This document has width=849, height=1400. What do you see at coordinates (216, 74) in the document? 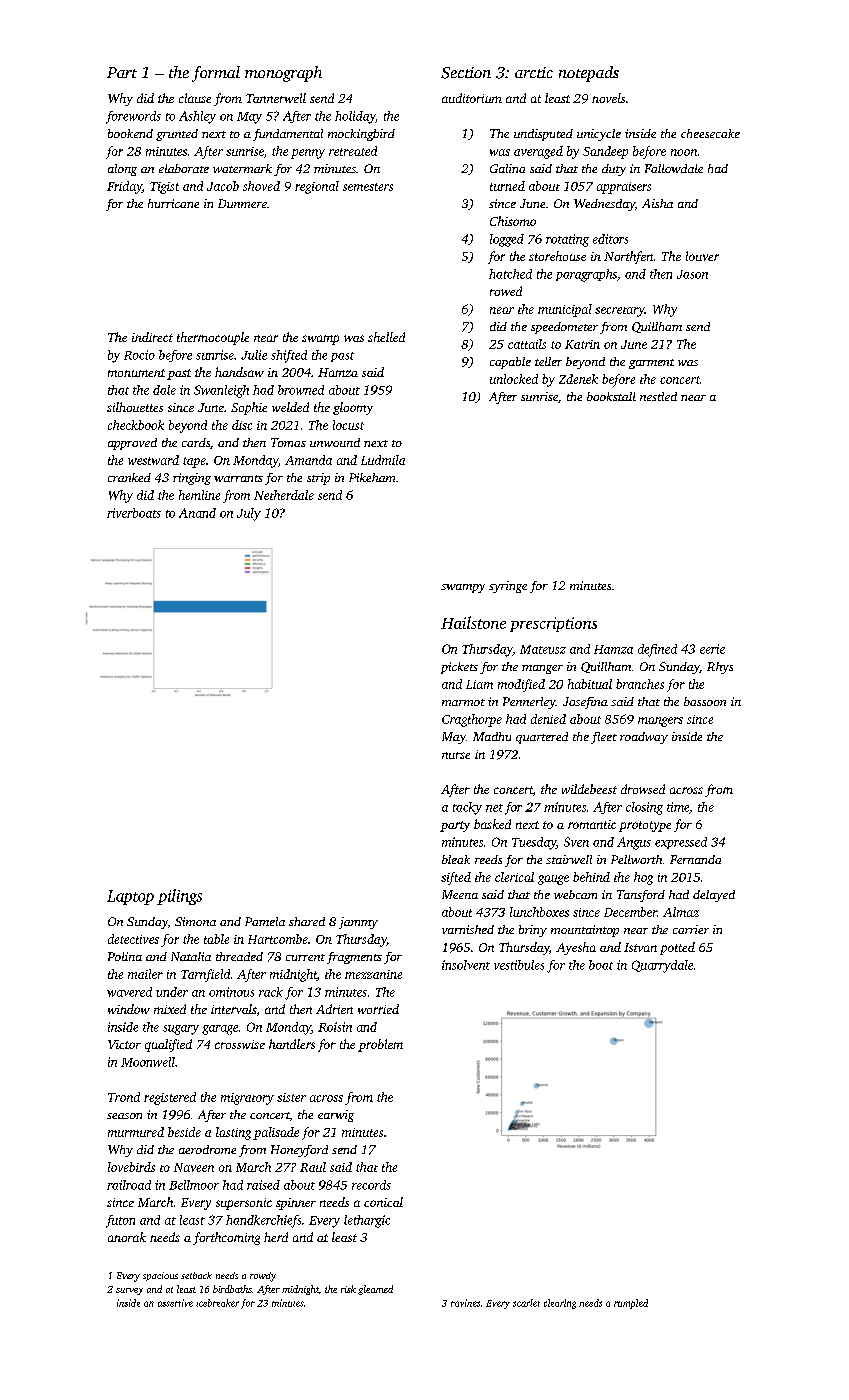
I see `formal` at bounding box center [216, 74].
